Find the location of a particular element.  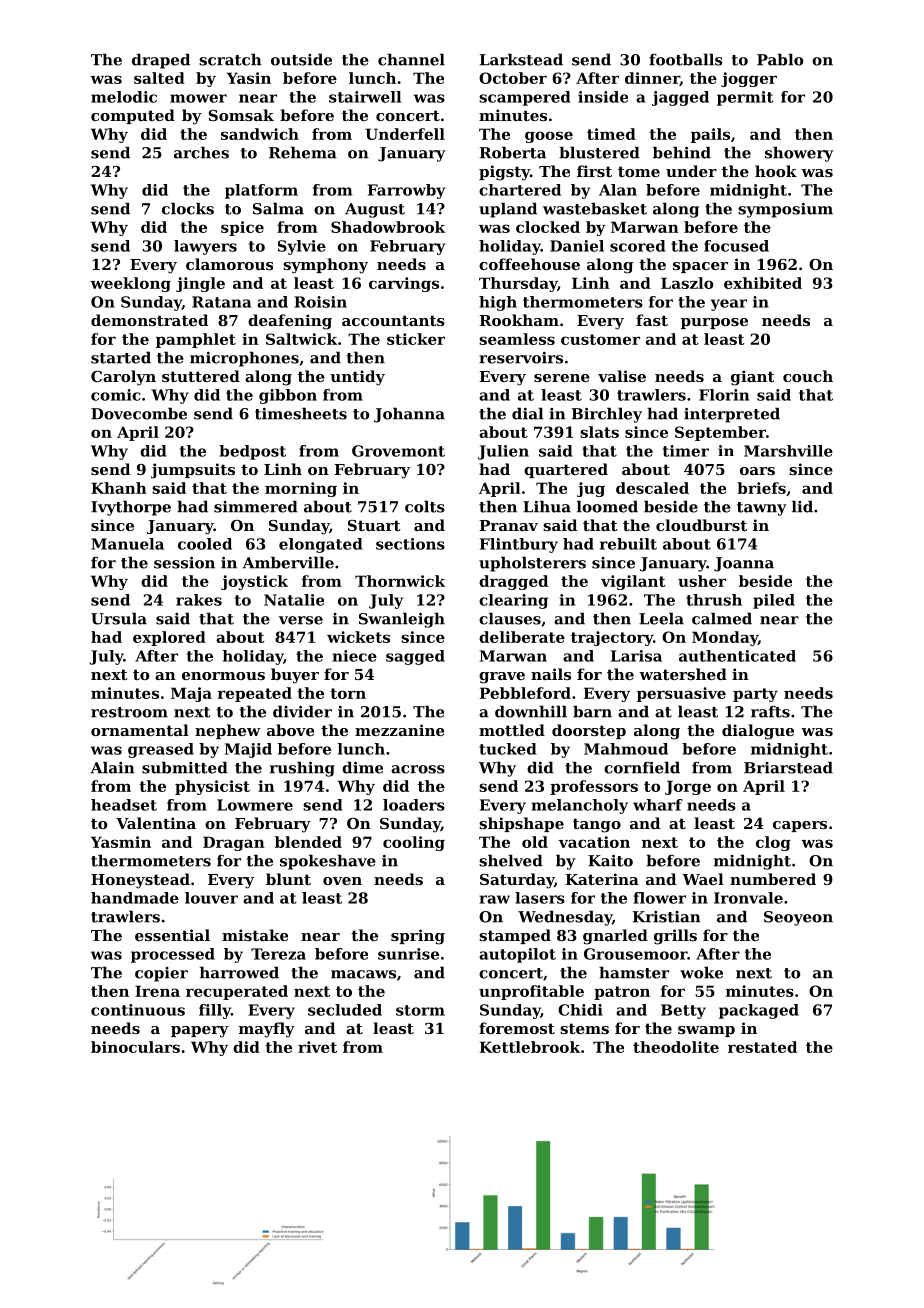

Tereza is located at coordinates (278, 954).
